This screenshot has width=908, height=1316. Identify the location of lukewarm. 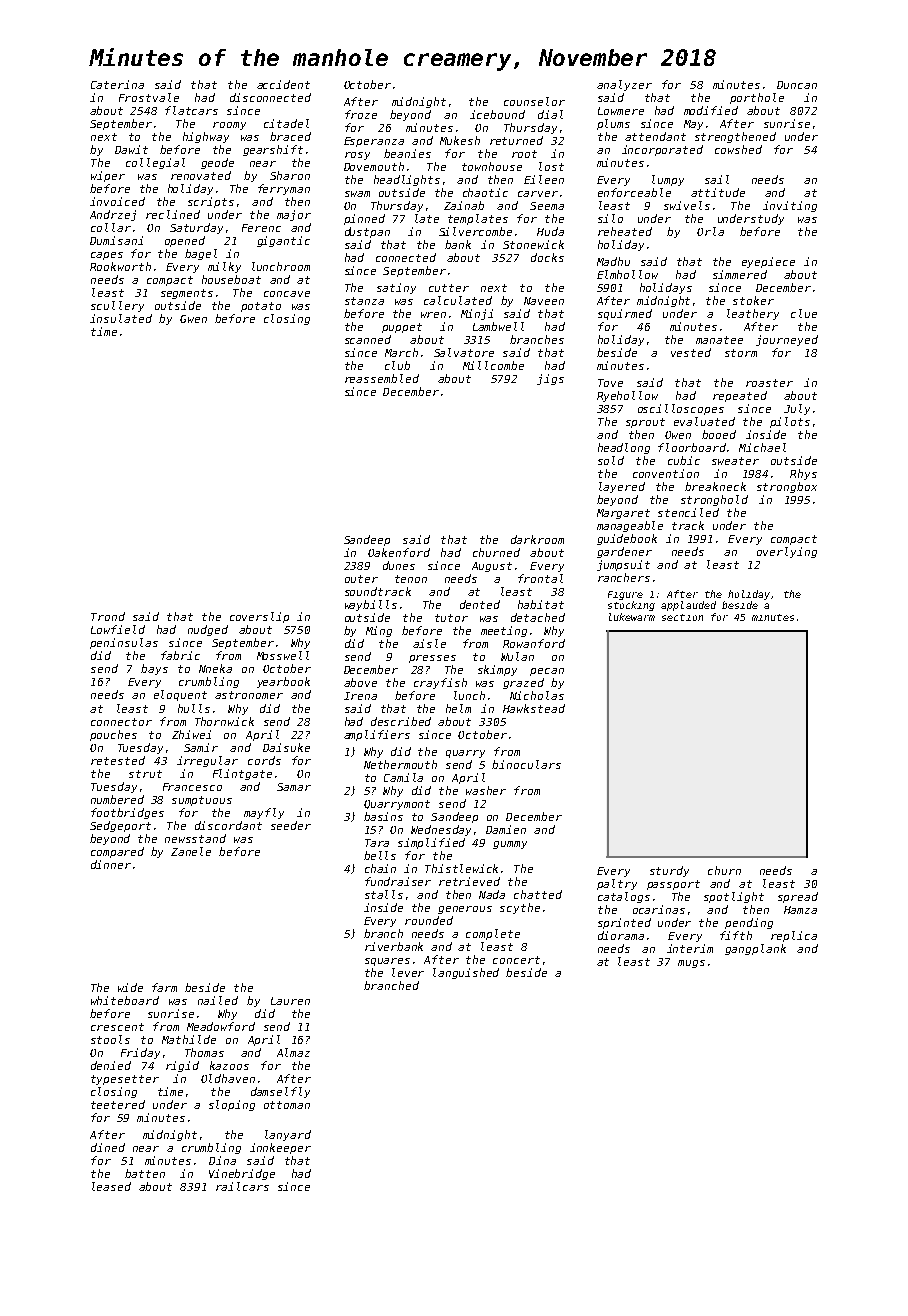
(632, 617).
